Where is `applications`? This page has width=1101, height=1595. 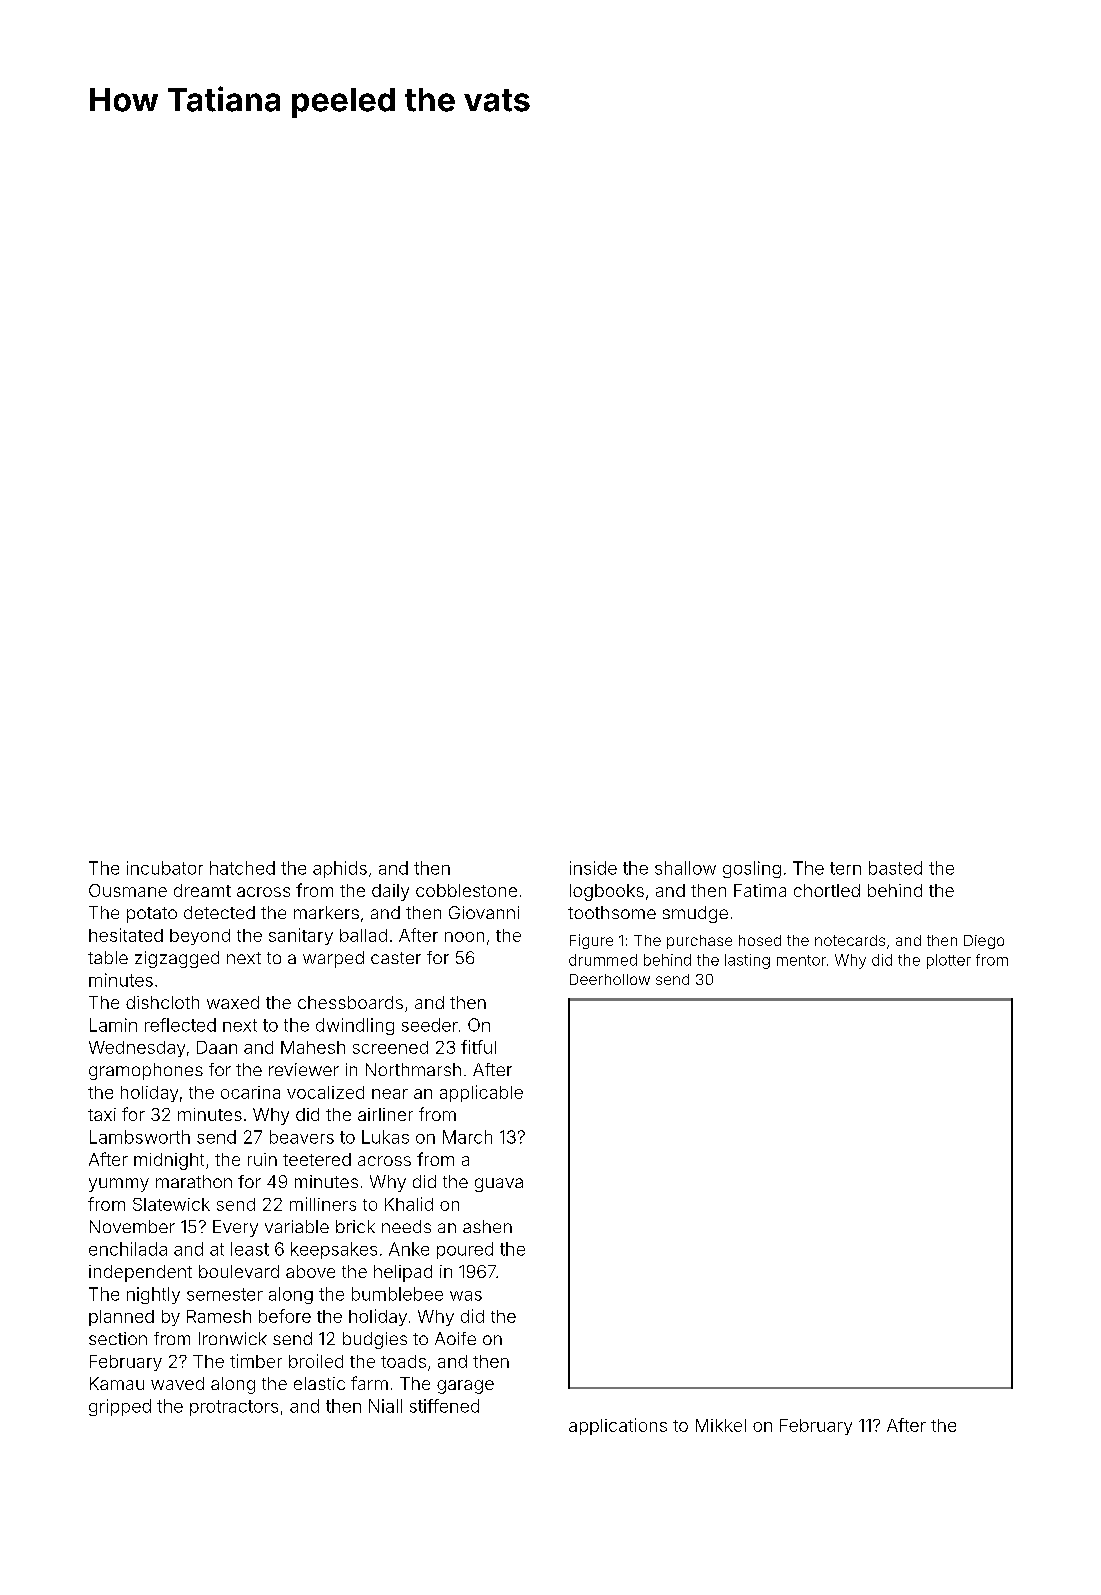 applications is located at coordinates (618, 1426).
